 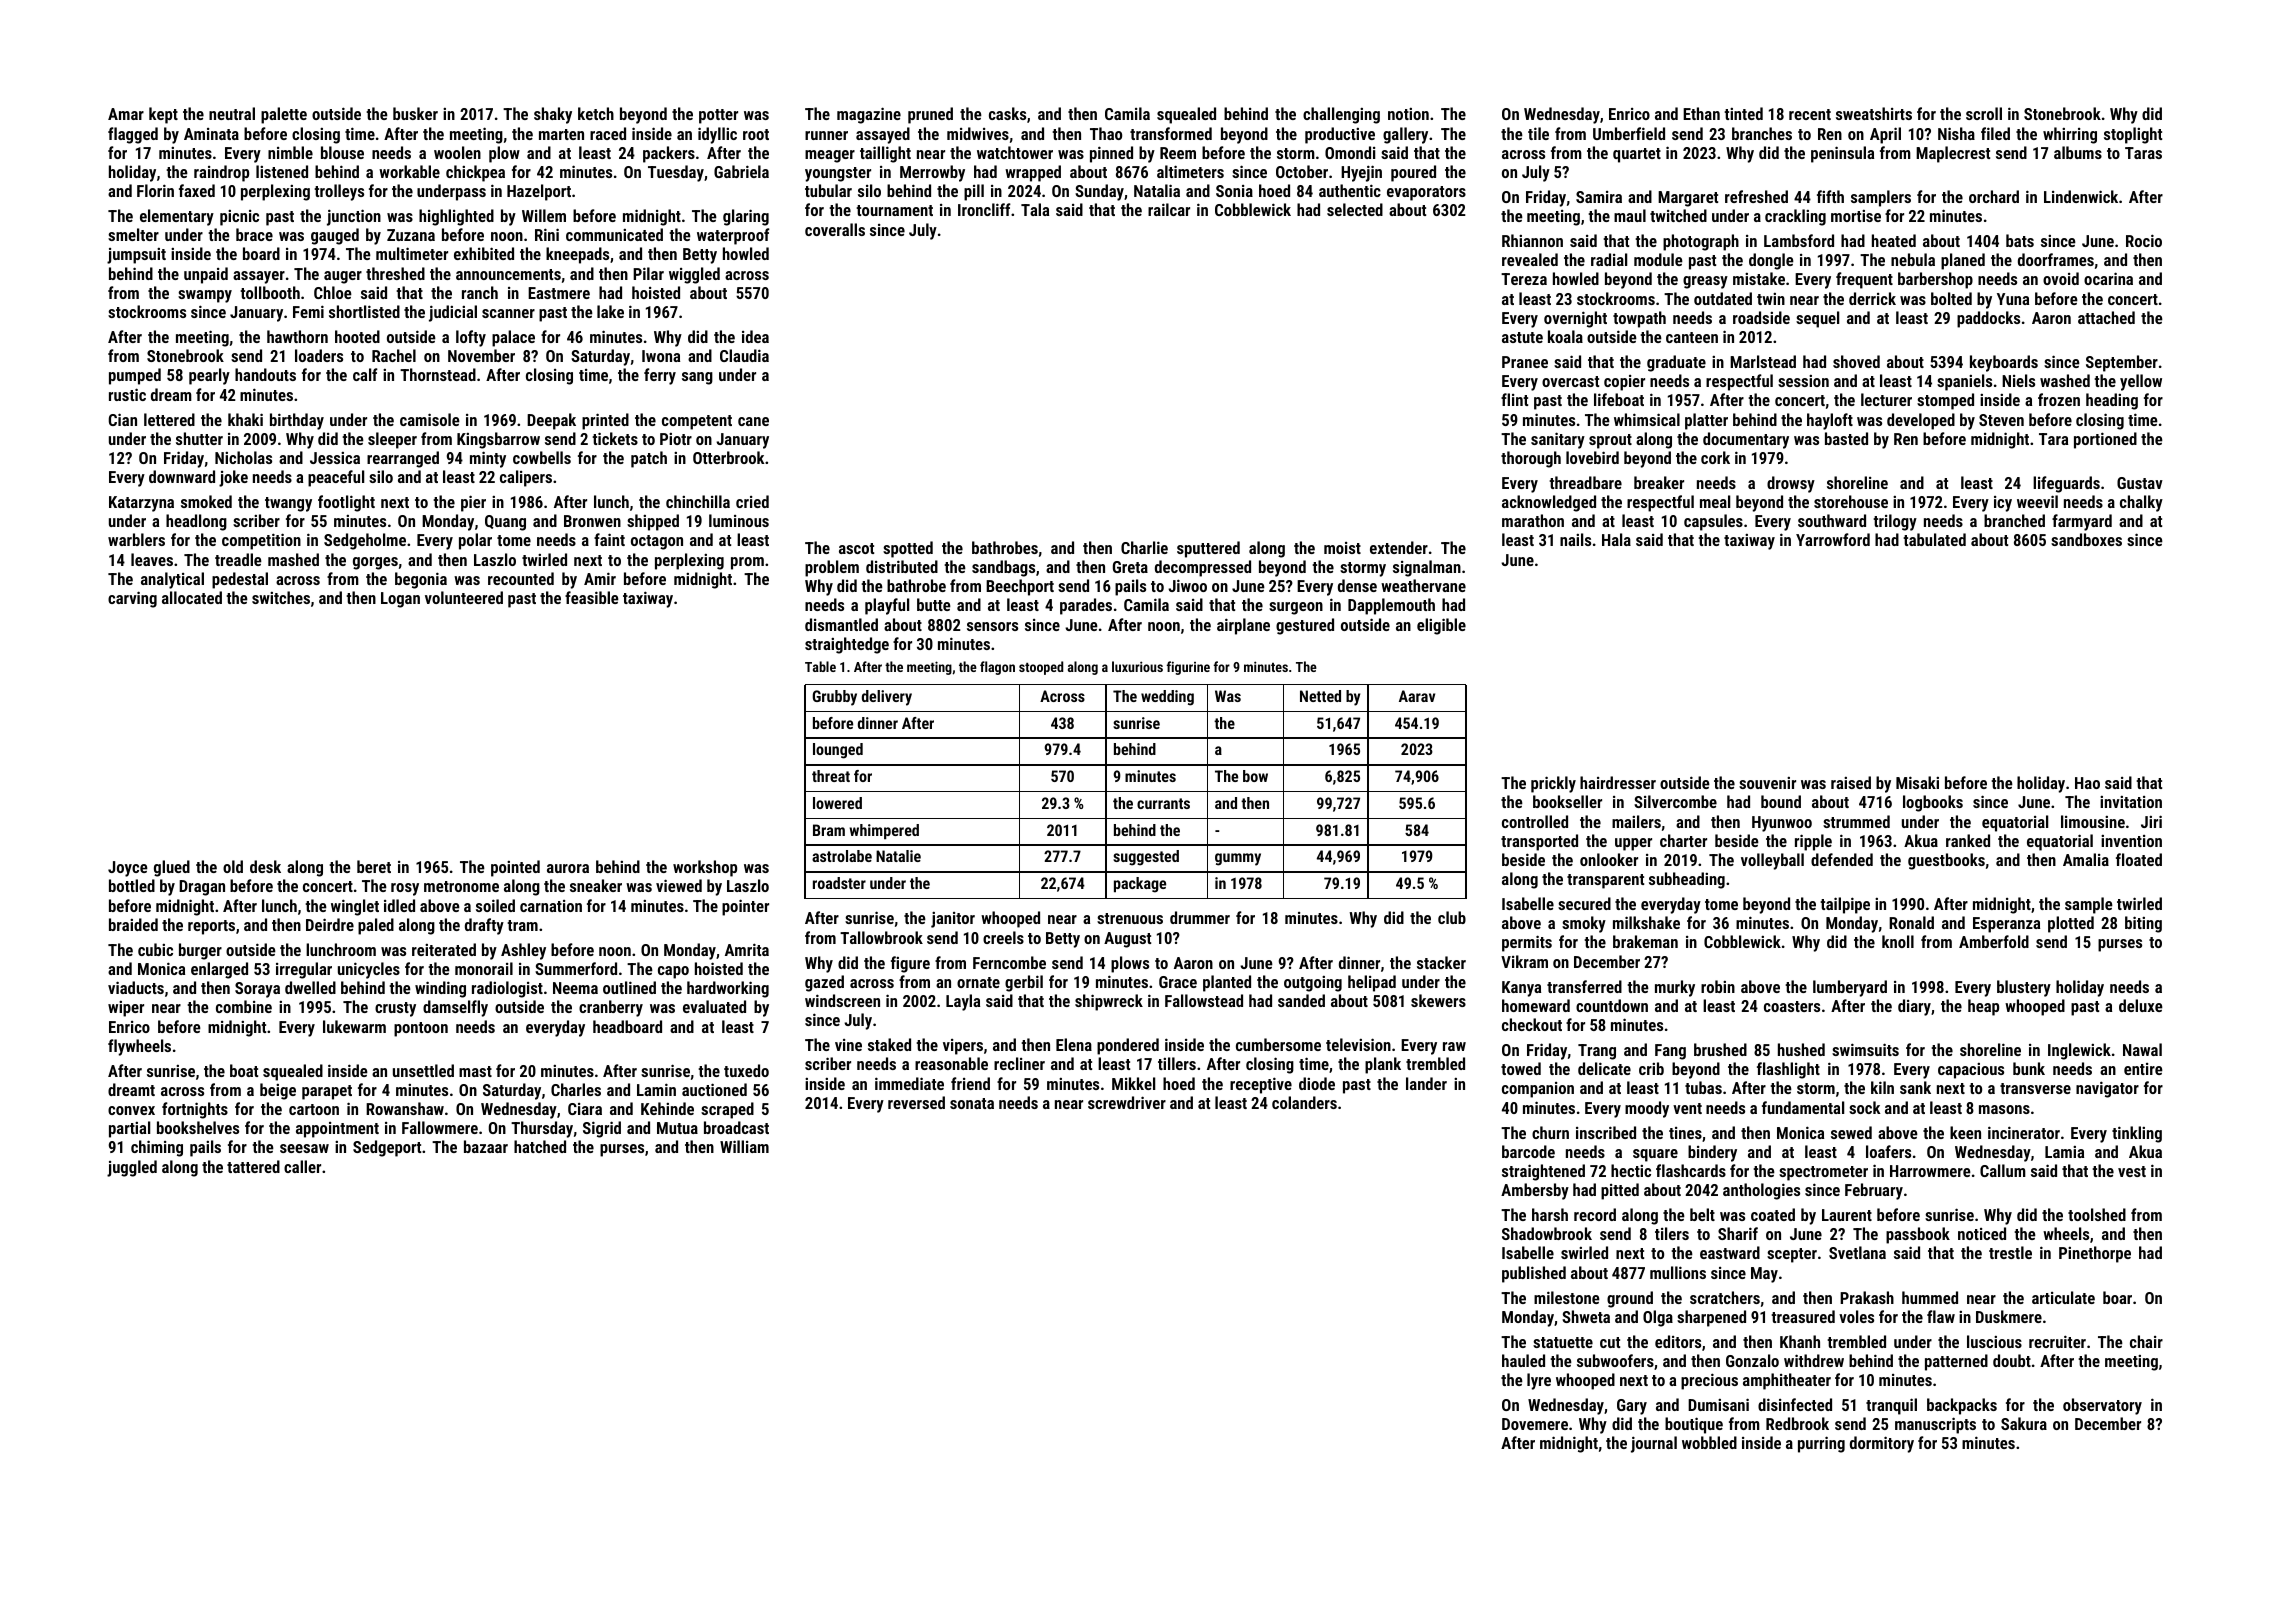 I want to click on viaducts, so click(x=136, y=987).
